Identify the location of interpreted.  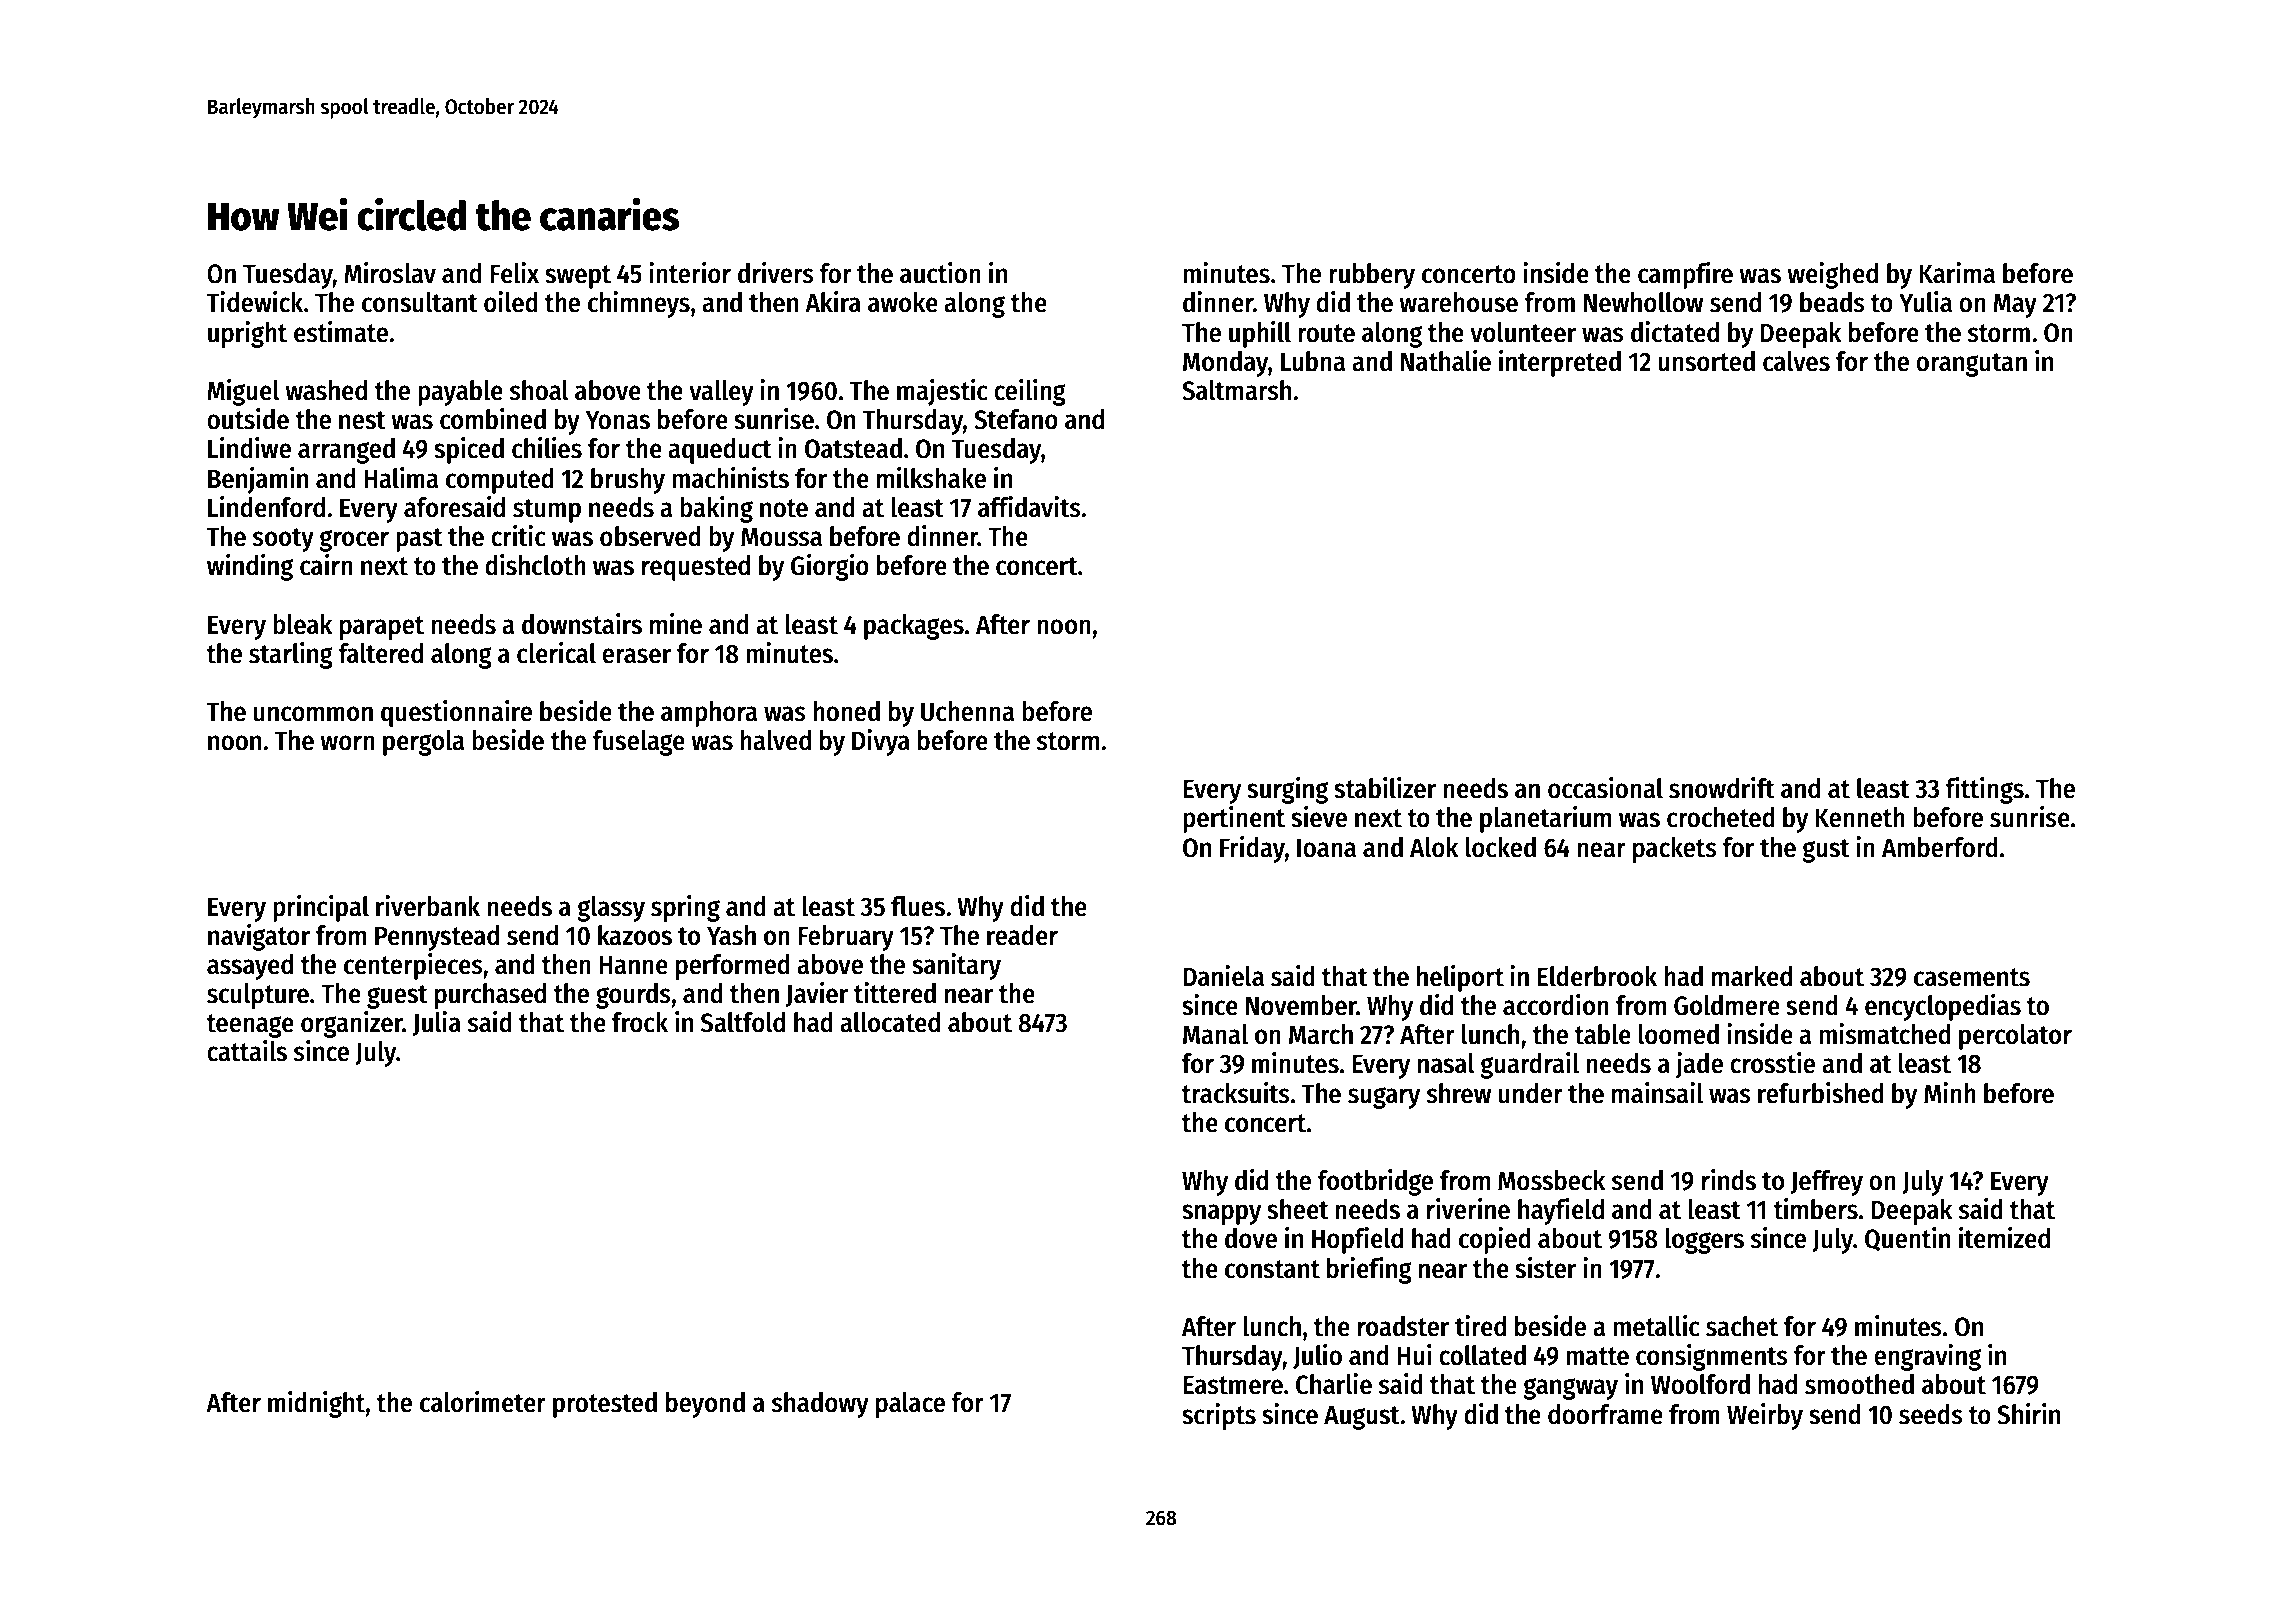
(1560, 363).
